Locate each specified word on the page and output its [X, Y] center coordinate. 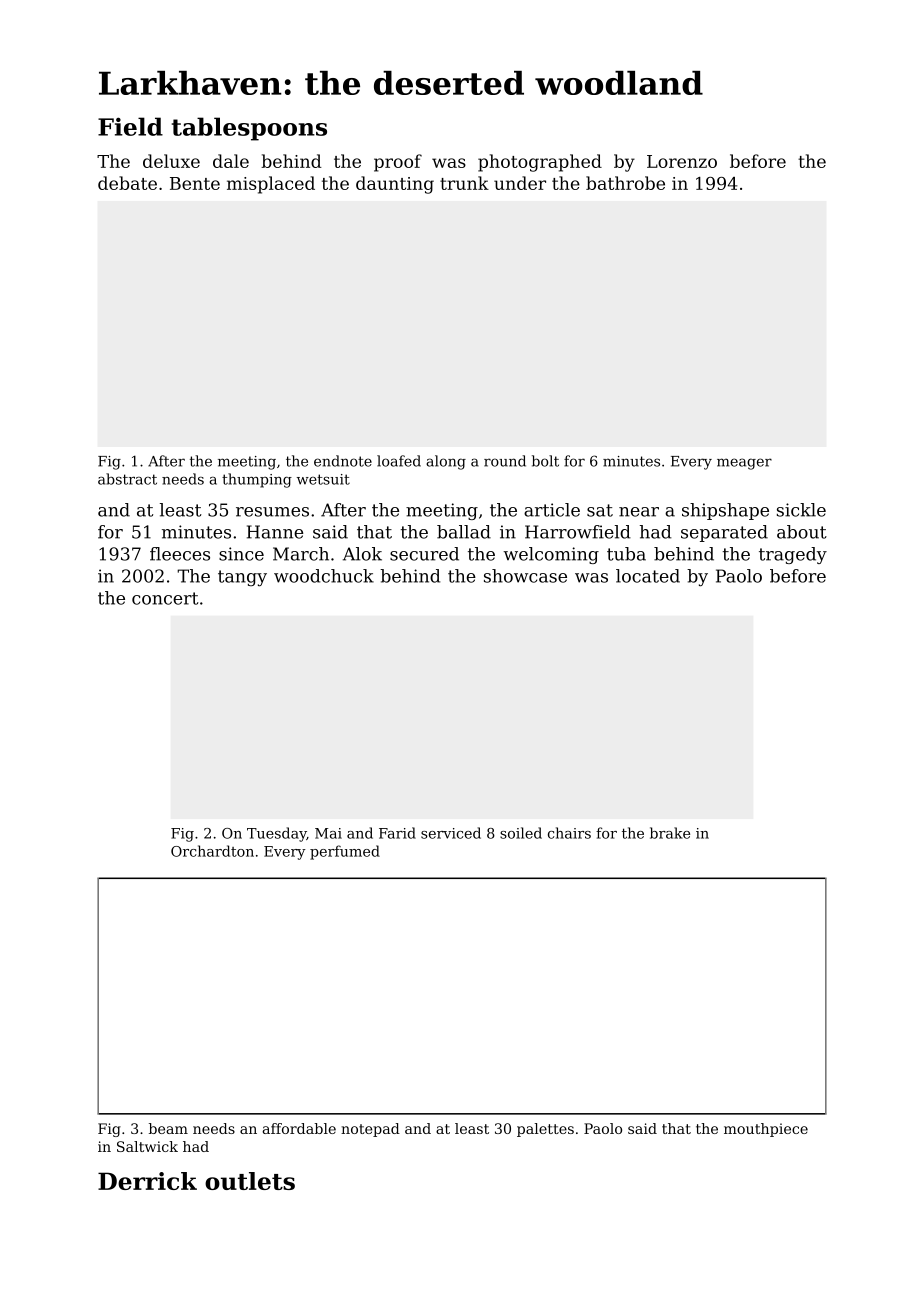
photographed [540, 163]
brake [670, 833]
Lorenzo [682, 161]
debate [127, 183]
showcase [525, 576]
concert [165, 598]
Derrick [147, 1181]
